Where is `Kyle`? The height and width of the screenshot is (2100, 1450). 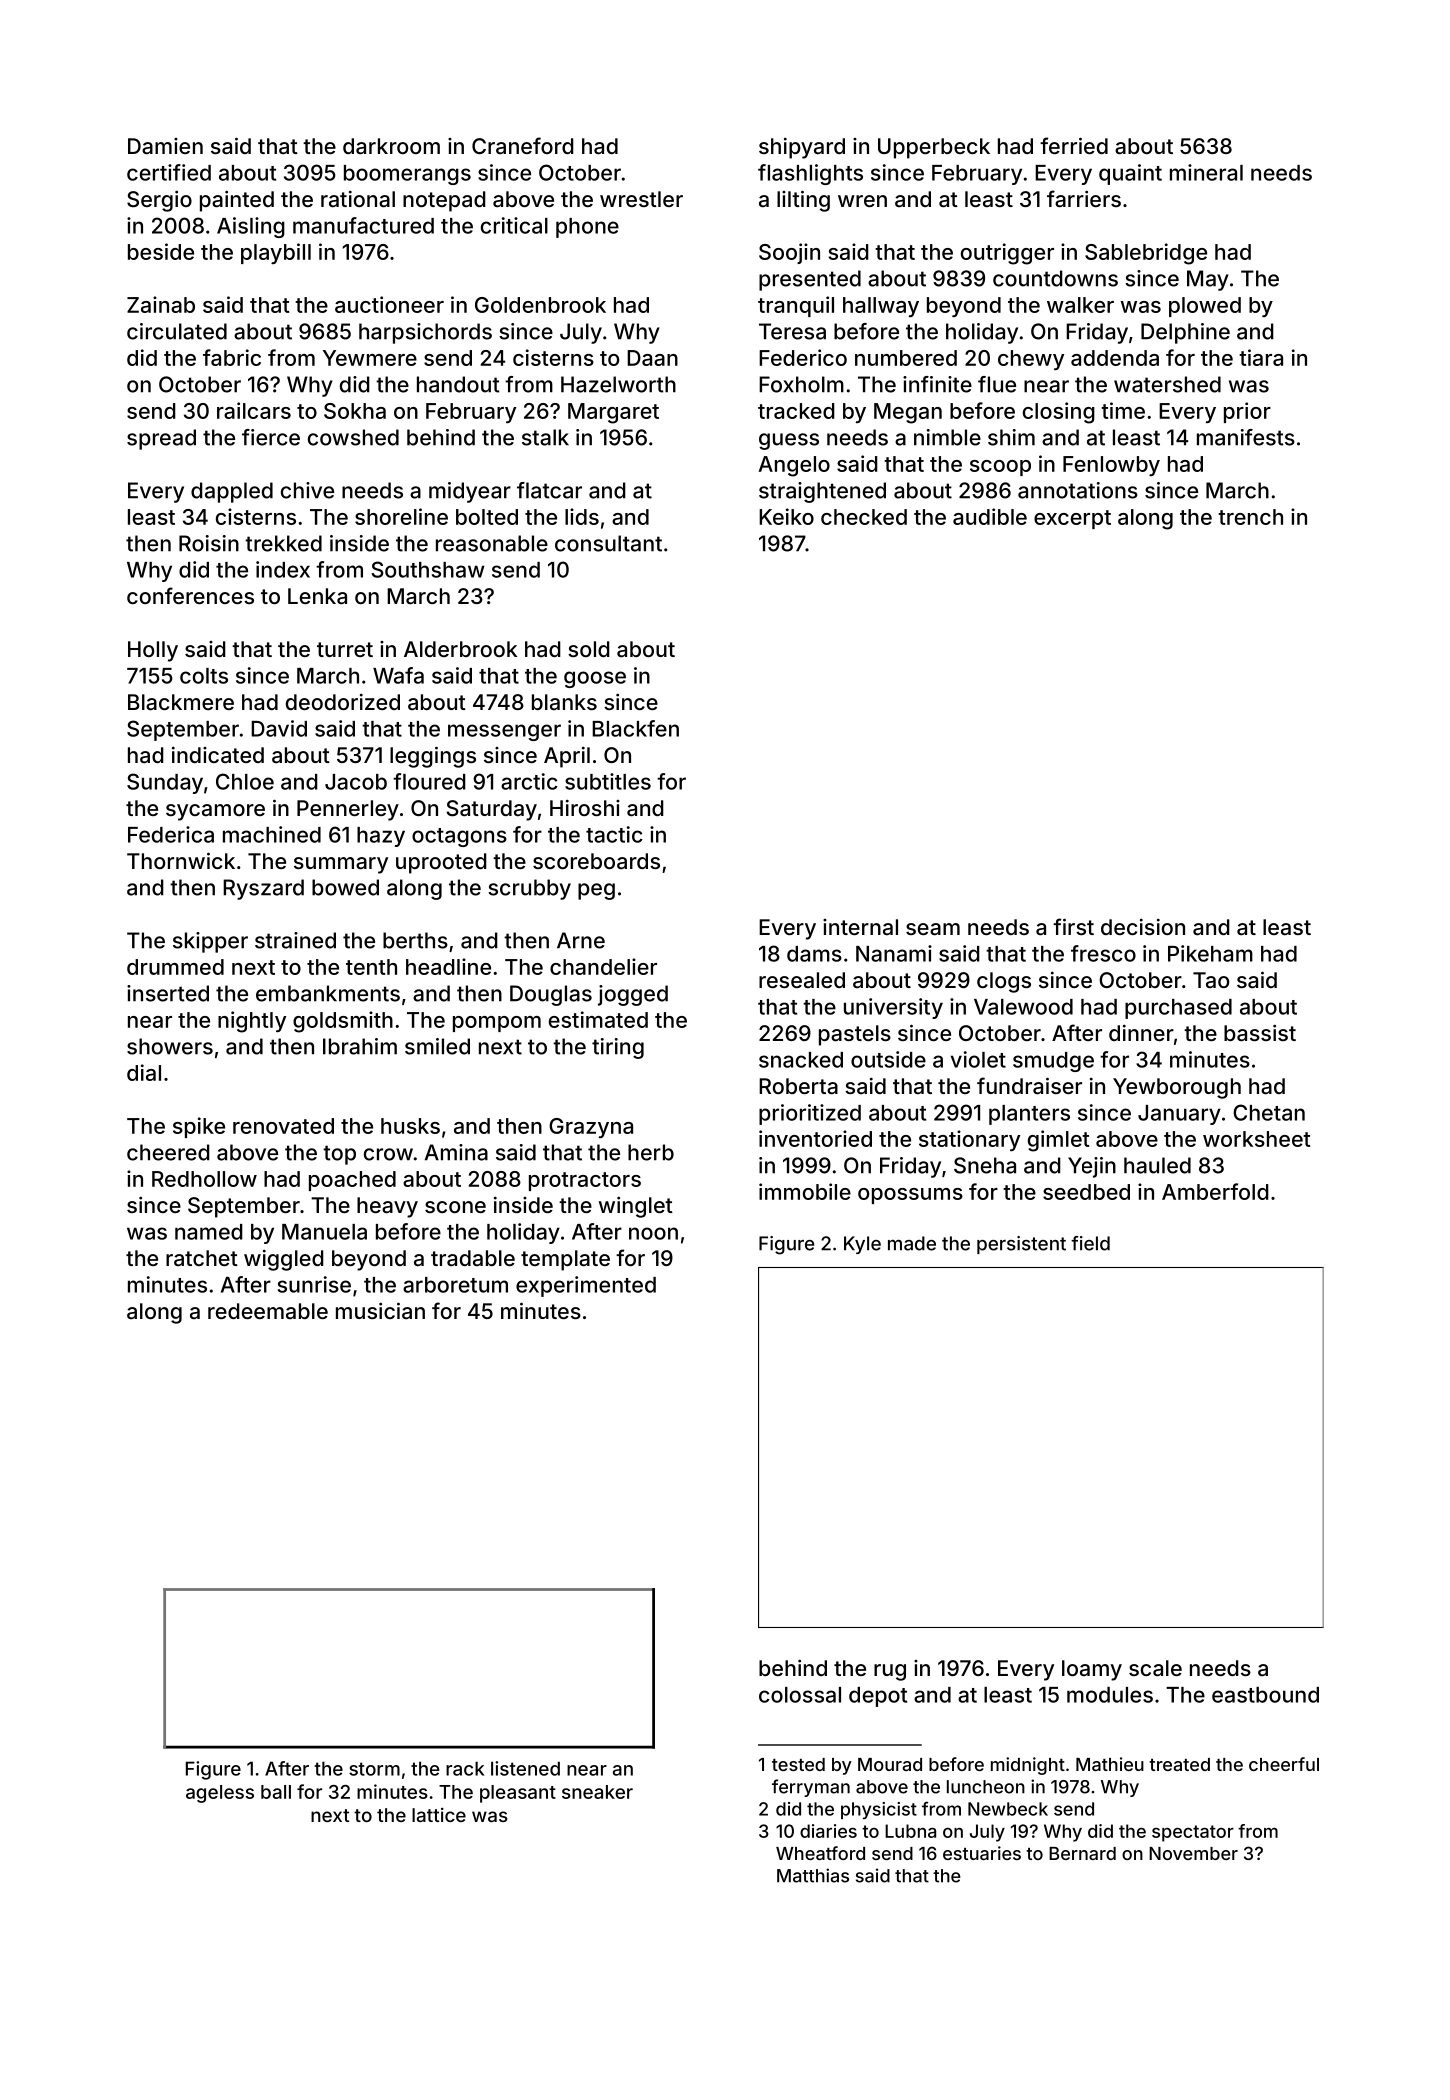
Kyle is located at coordinates (862, 1245).
